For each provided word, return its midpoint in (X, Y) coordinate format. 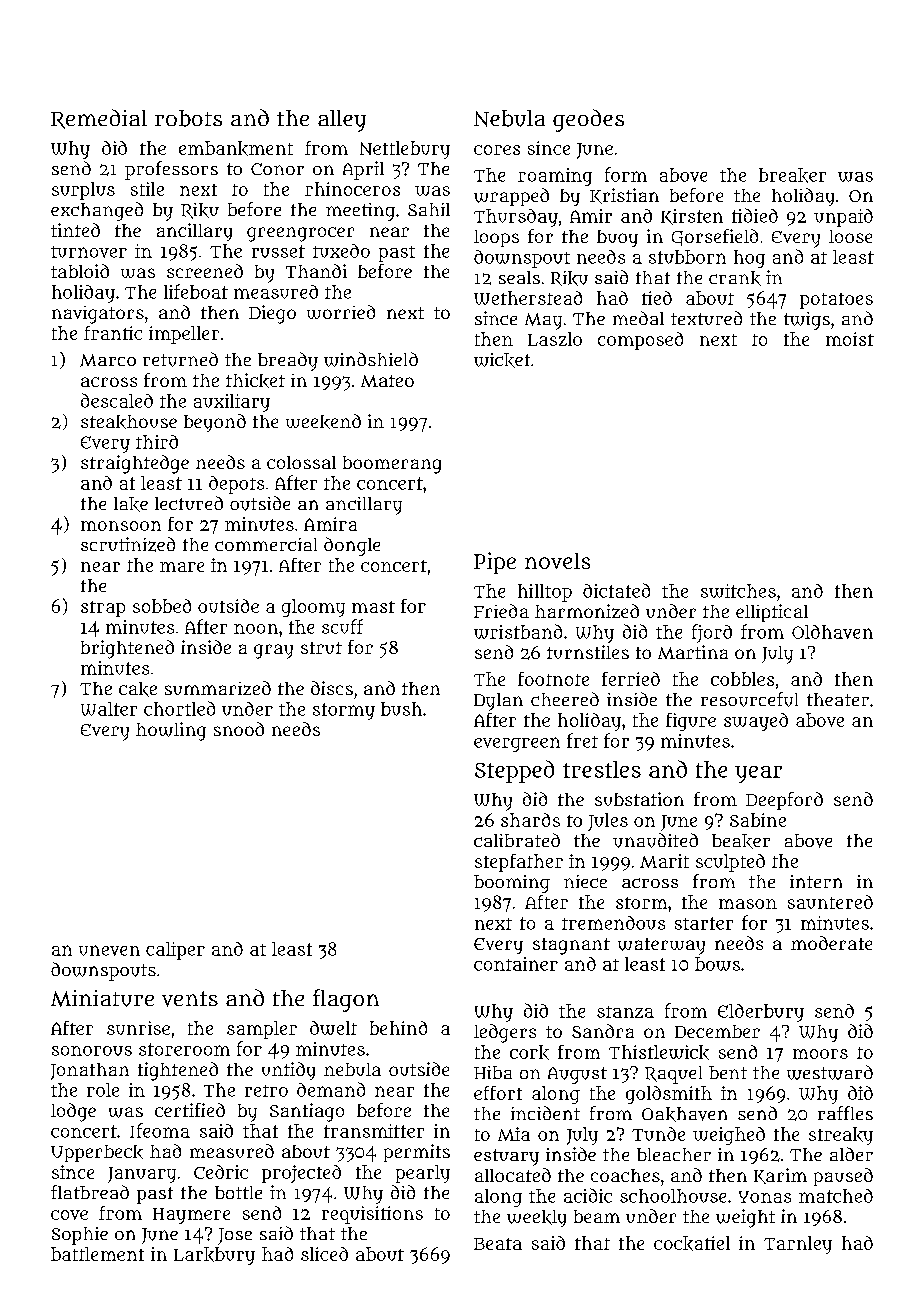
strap (103, 609)
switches (738, 591)
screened (205, 271)
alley (342, 121)
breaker (792, 175)
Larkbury (214, 1256)
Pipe (495, 563)
